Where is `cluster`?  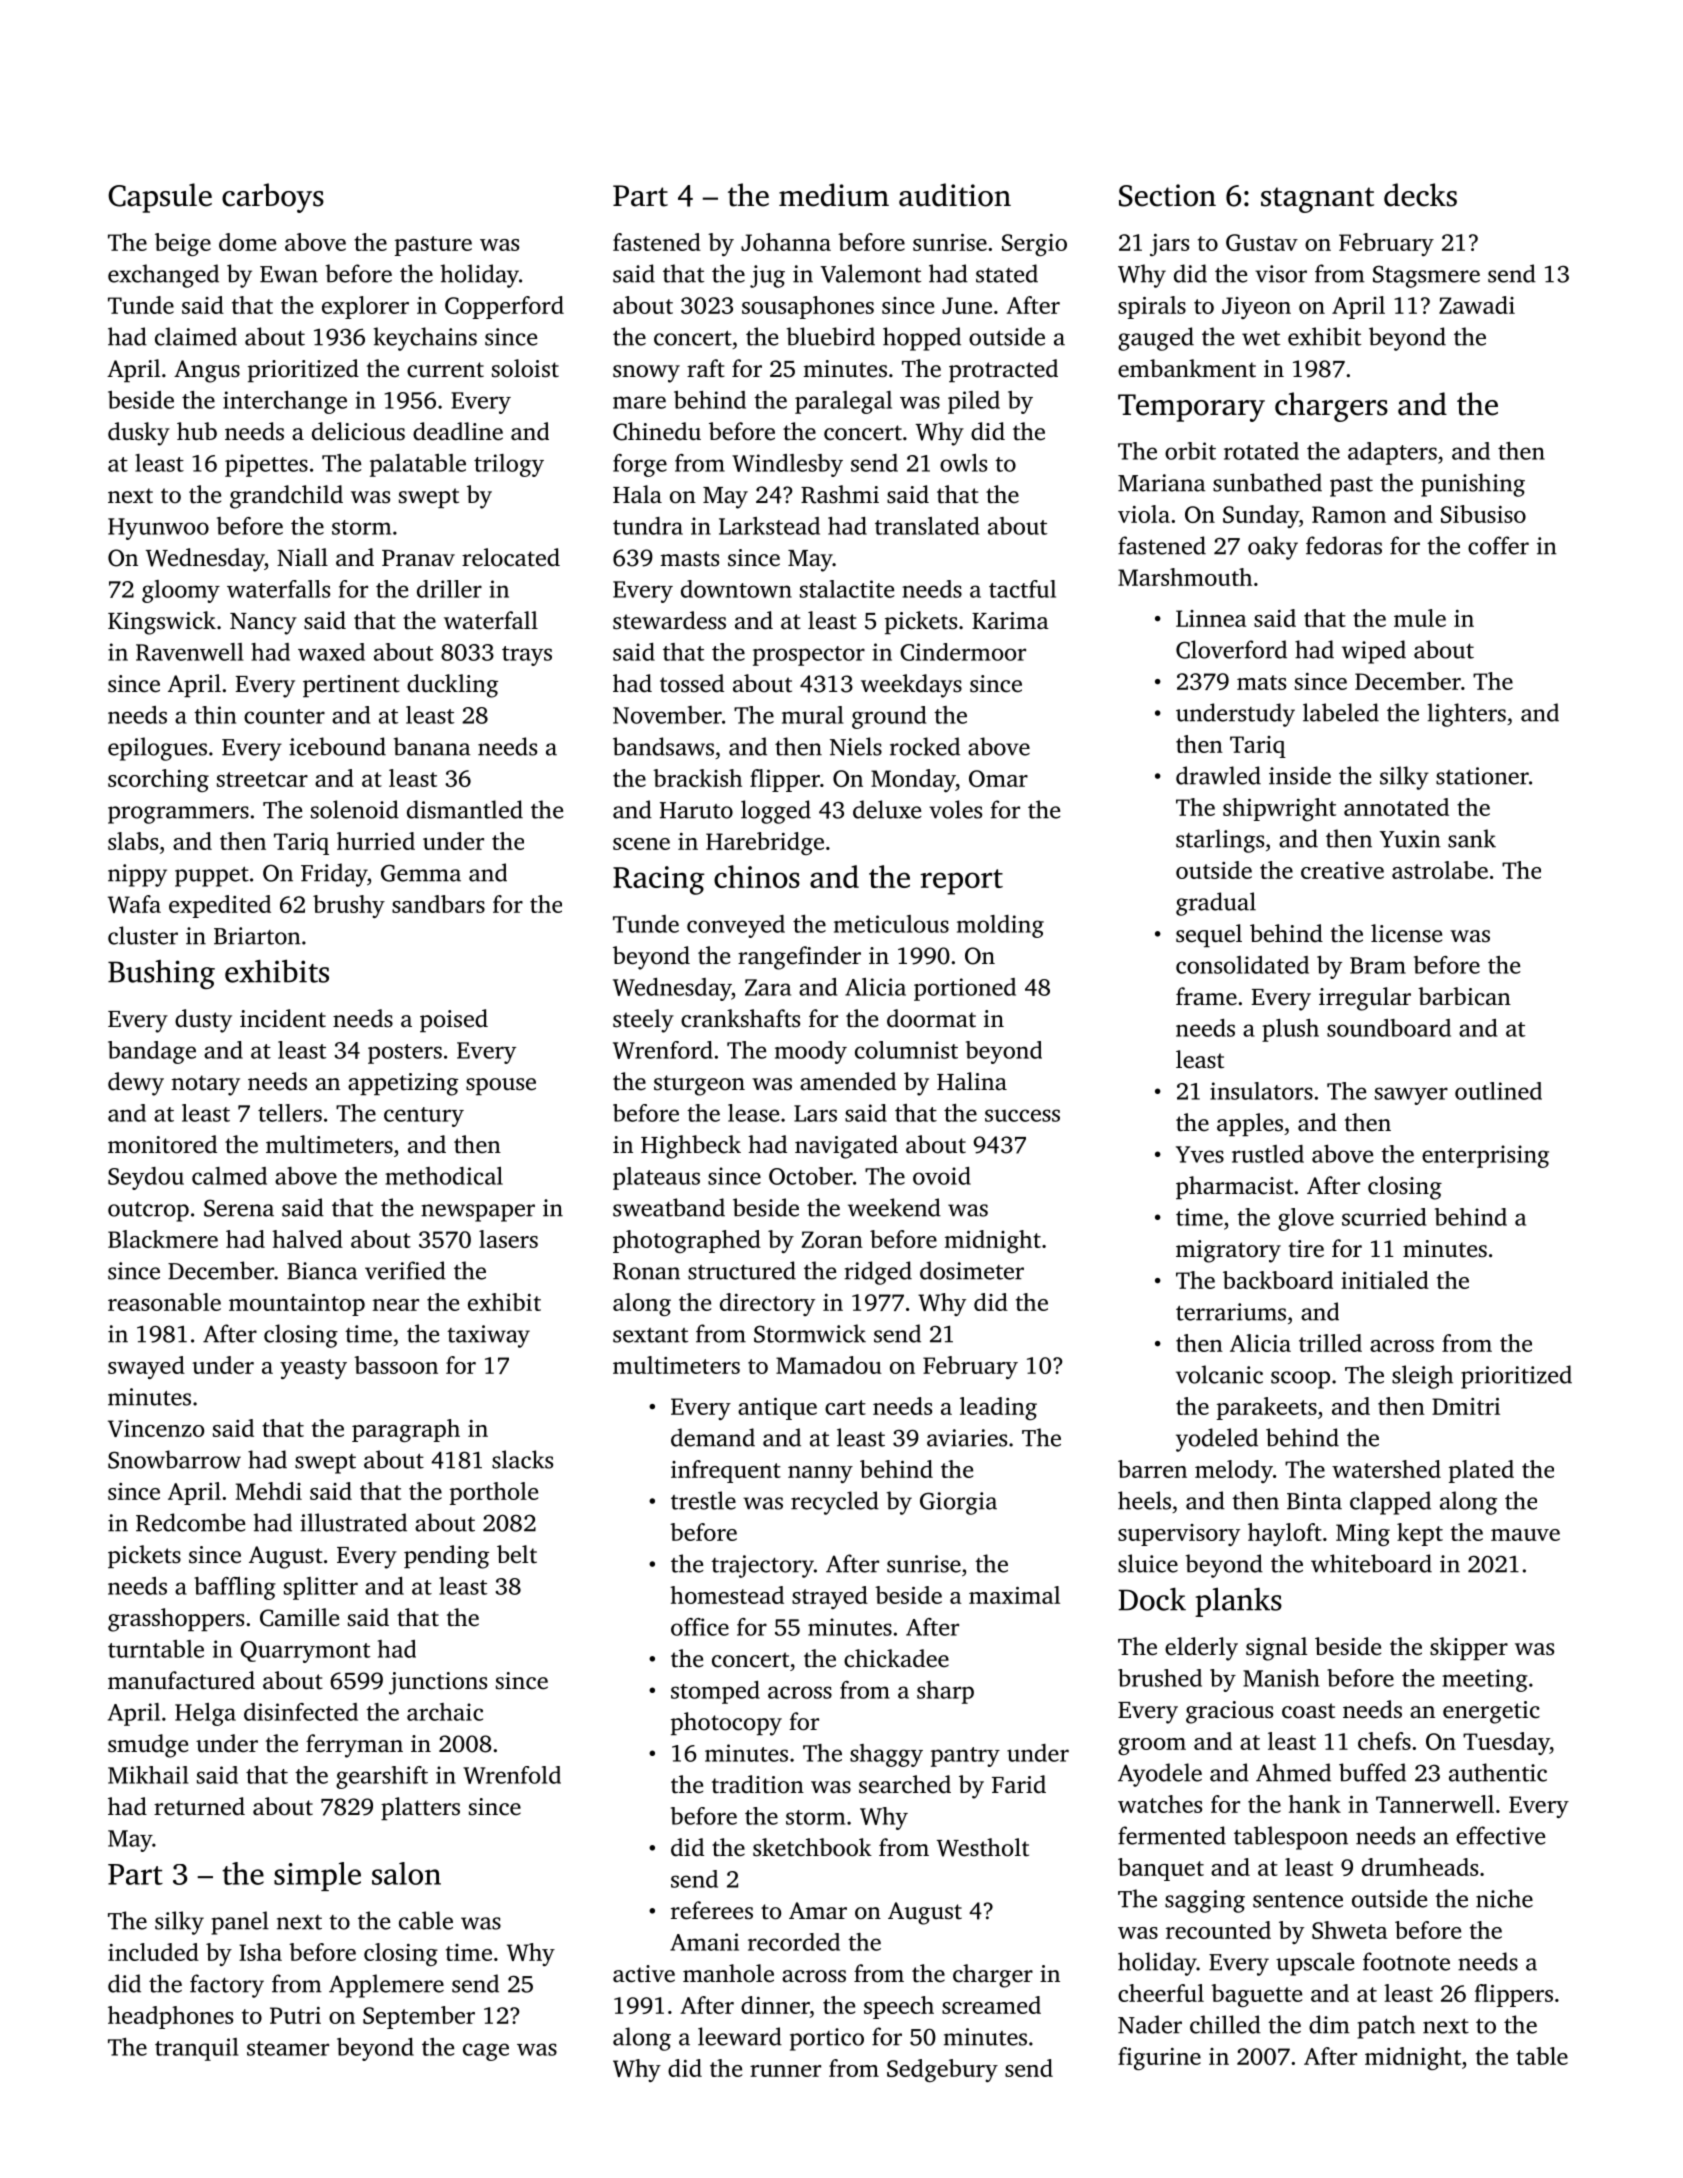 cluster is located at coordinates (143, 935).
